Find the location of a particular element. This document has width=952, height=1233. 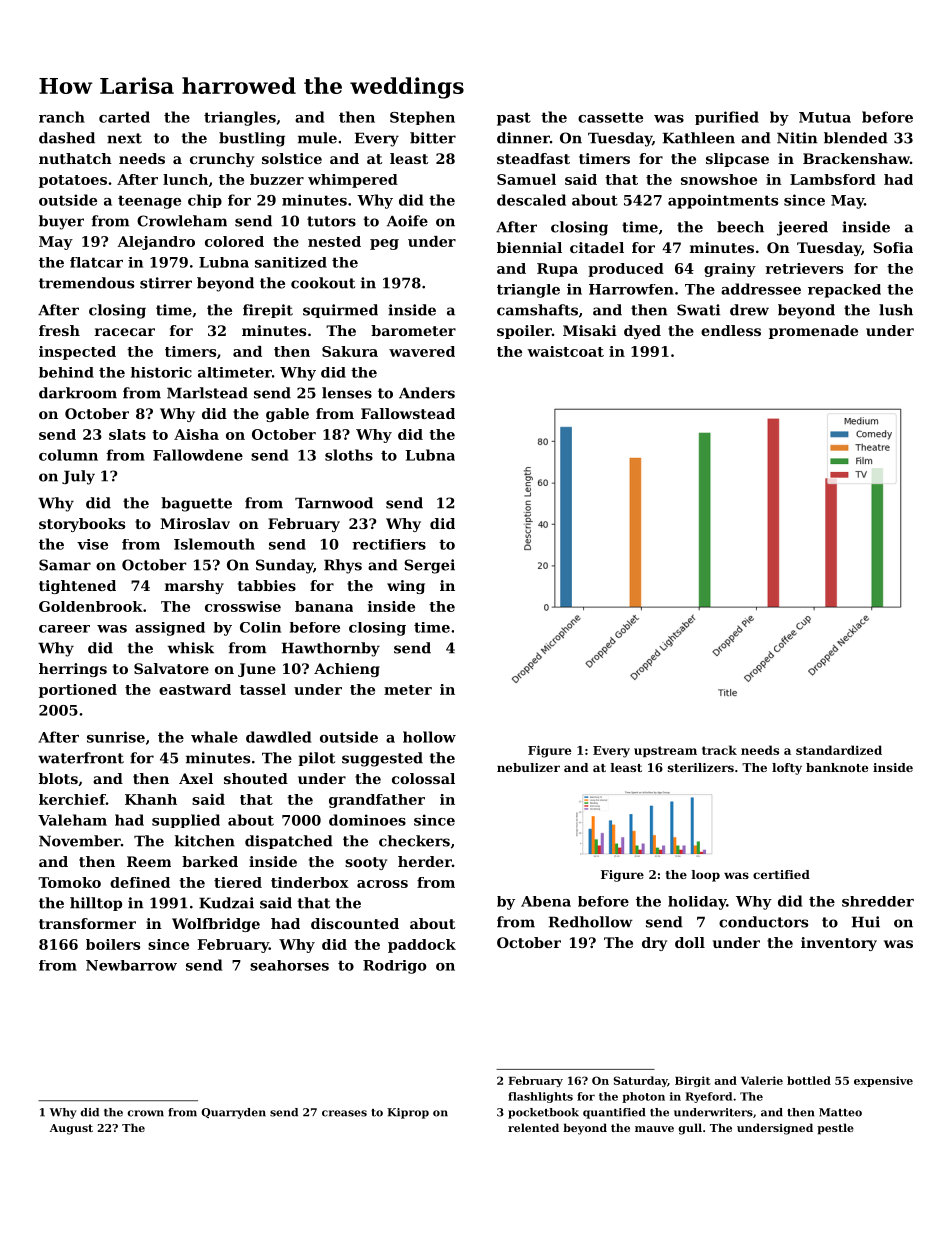

lush is located at coordinates (896, 310).
